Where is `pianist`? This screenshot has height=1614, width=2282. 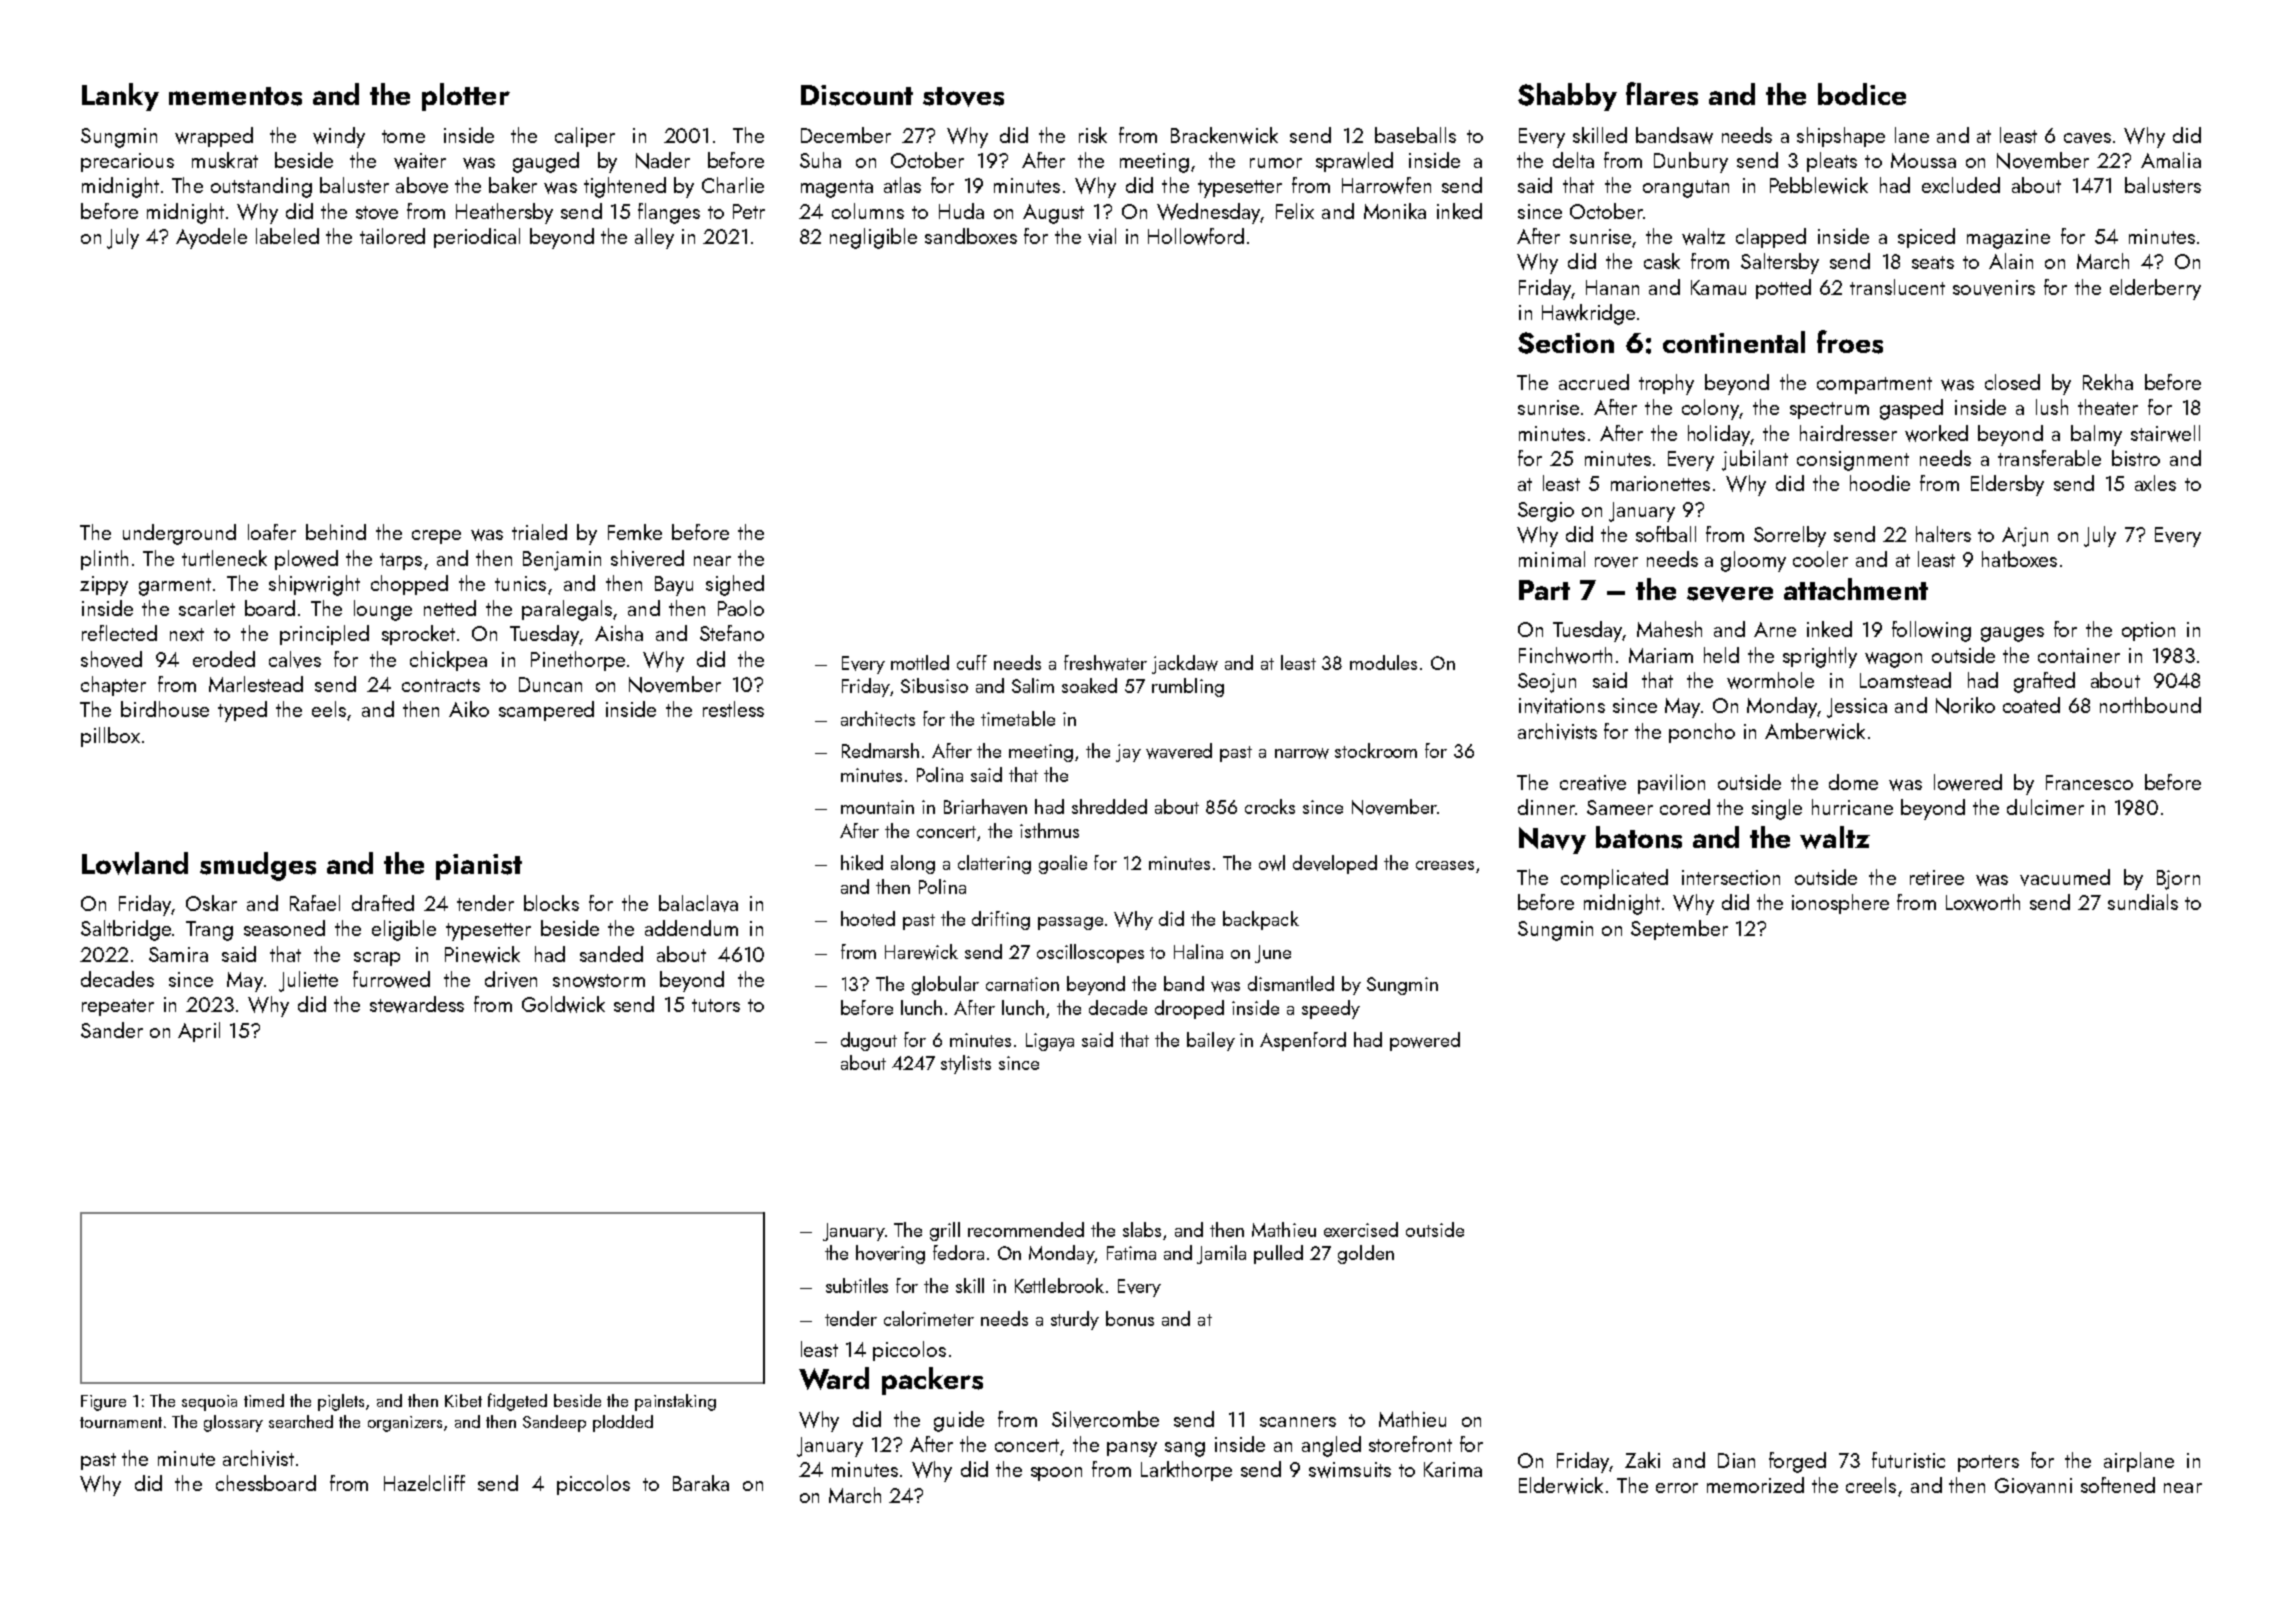 pianist is located at coordinates (479, 867).
